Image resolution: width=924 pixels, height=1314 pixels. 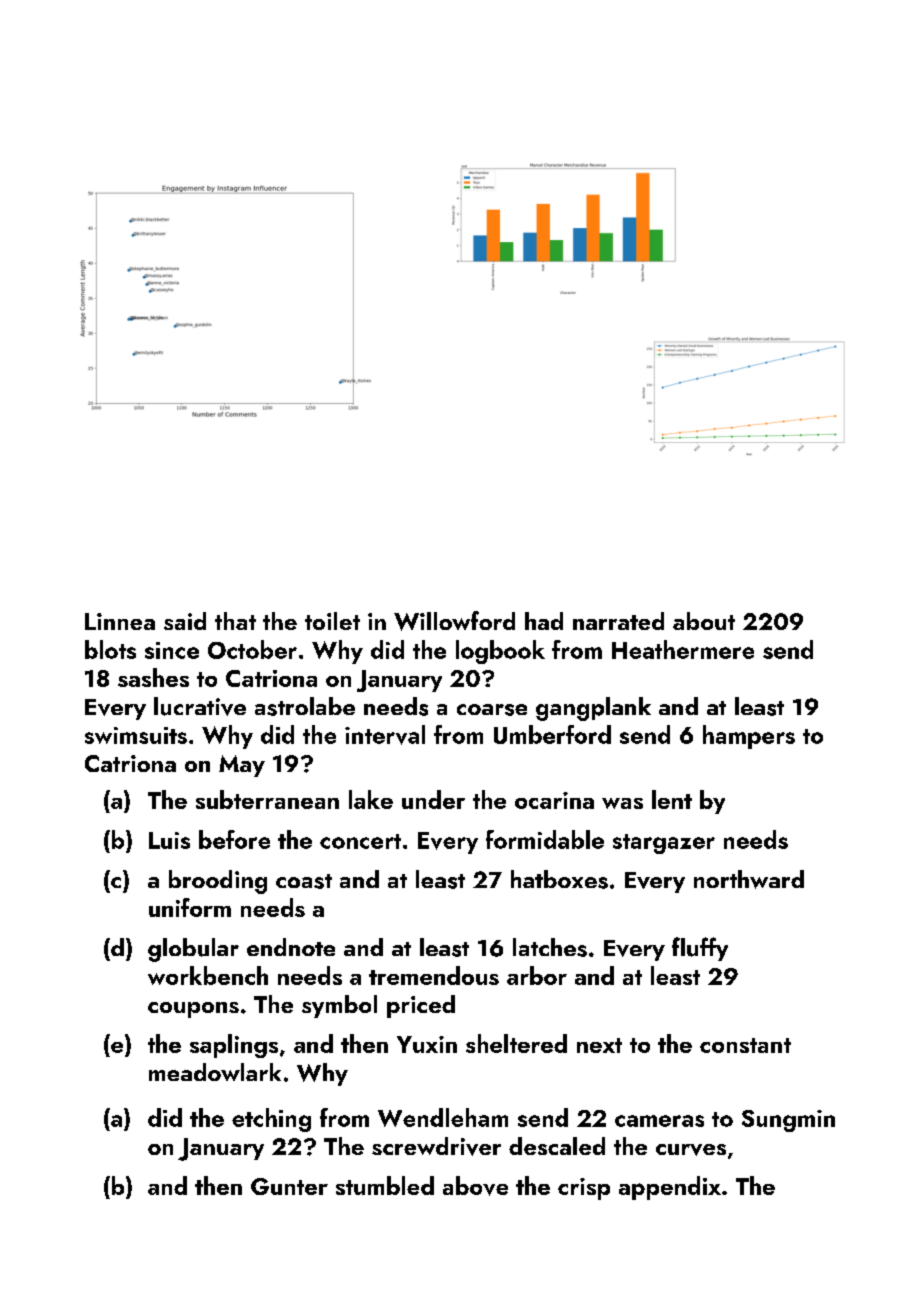 I want to click on stargazer, so click(x=664, y=844).
